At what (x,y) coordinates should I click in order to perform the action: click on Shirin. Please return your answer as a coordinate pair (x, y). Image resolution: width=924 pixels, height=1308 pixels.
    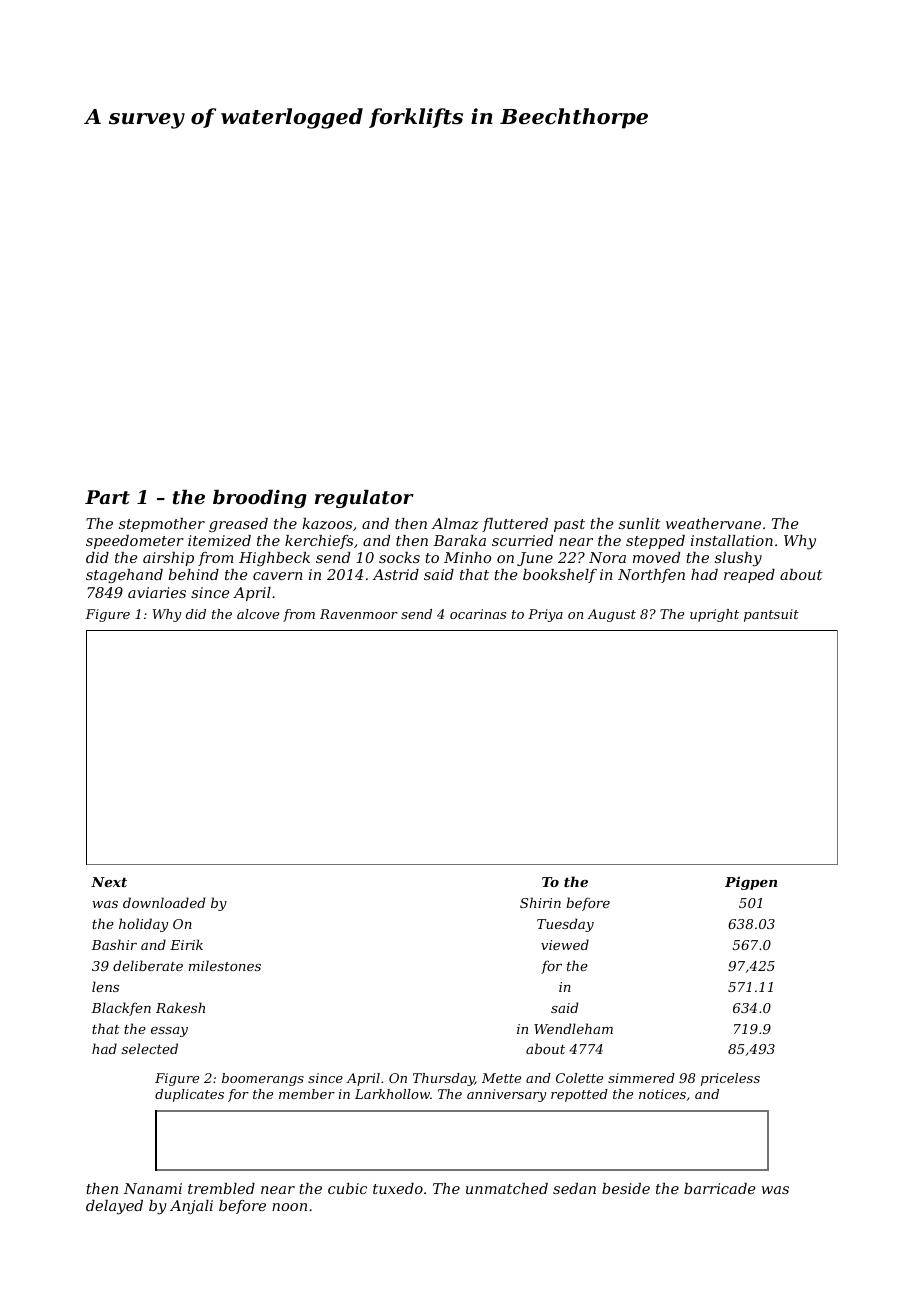
    Looking at the image, I should click on (540, 902).
